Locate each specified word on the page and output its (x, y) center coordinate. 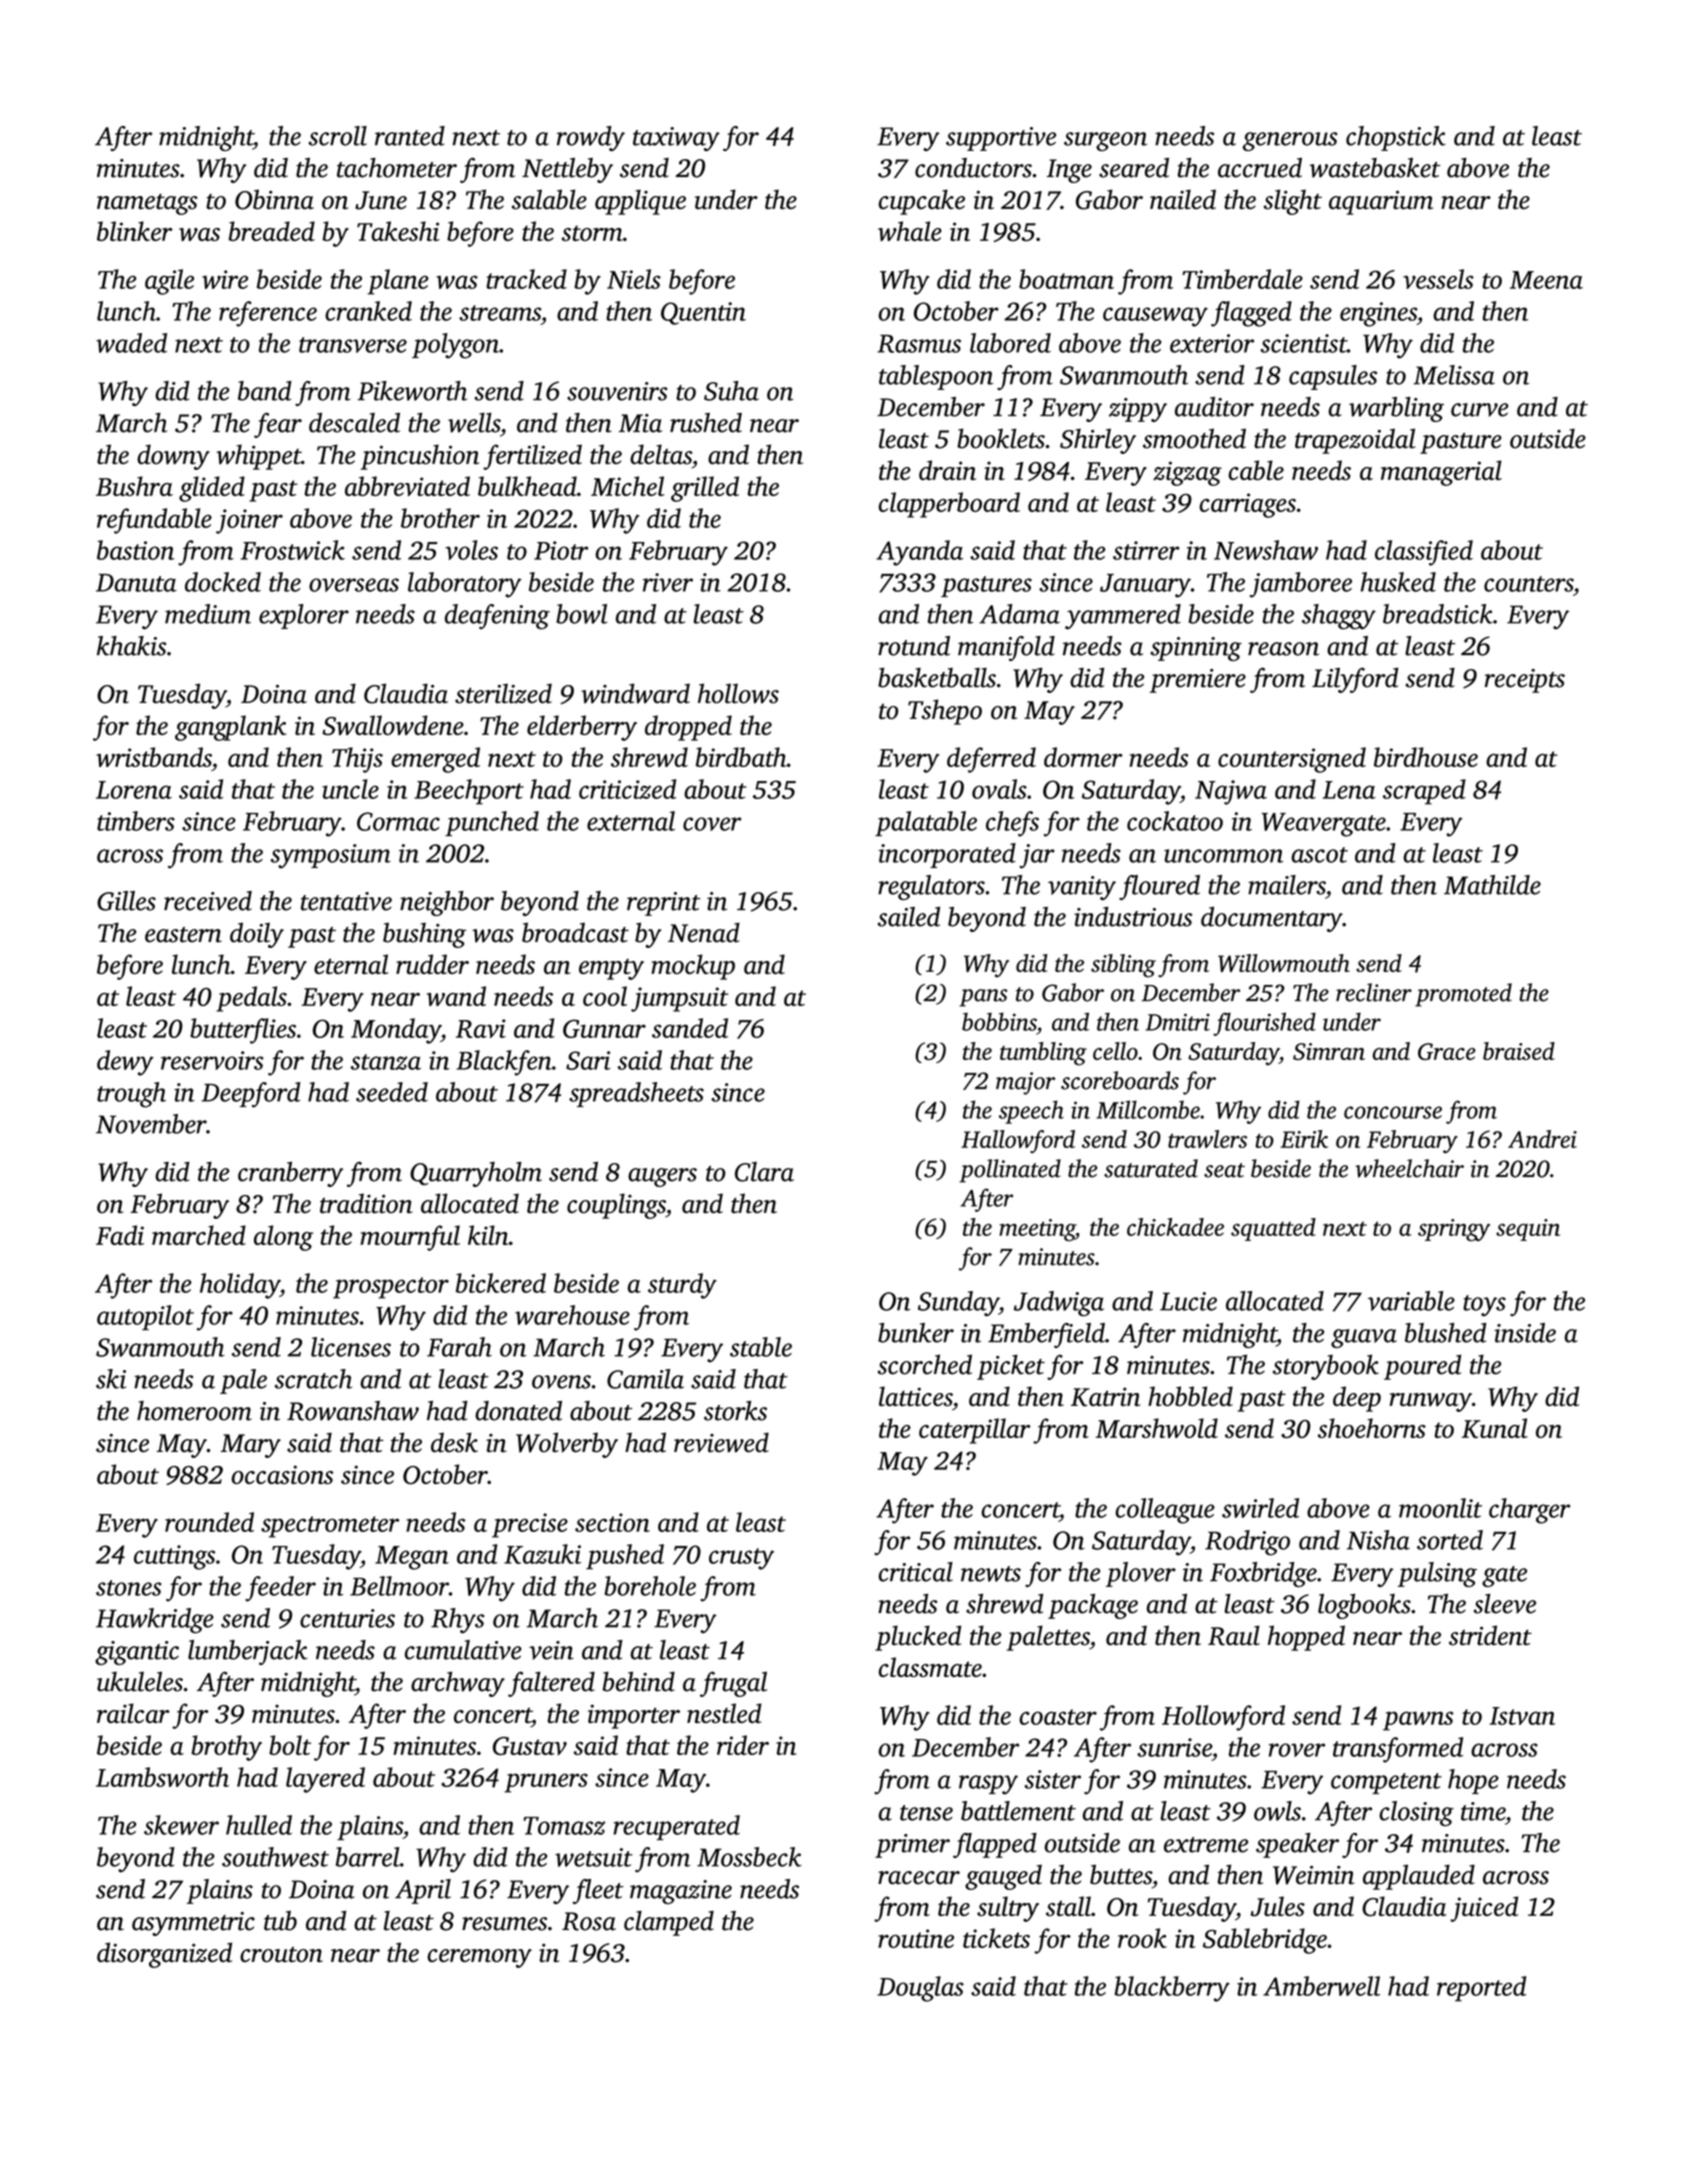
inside (1525, 1333)
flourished (1264, 1024)
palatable (926, 823)
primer (912, 1846)
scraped (1424, 792)
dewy (125, 1063)
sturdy (682, 1286)
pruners (546, 1783)
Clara (764, 1172)
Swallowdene (393, 725)
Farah (459, 1347)
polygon (455, 346)
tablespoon (936, 377)
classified (1424, 553)
